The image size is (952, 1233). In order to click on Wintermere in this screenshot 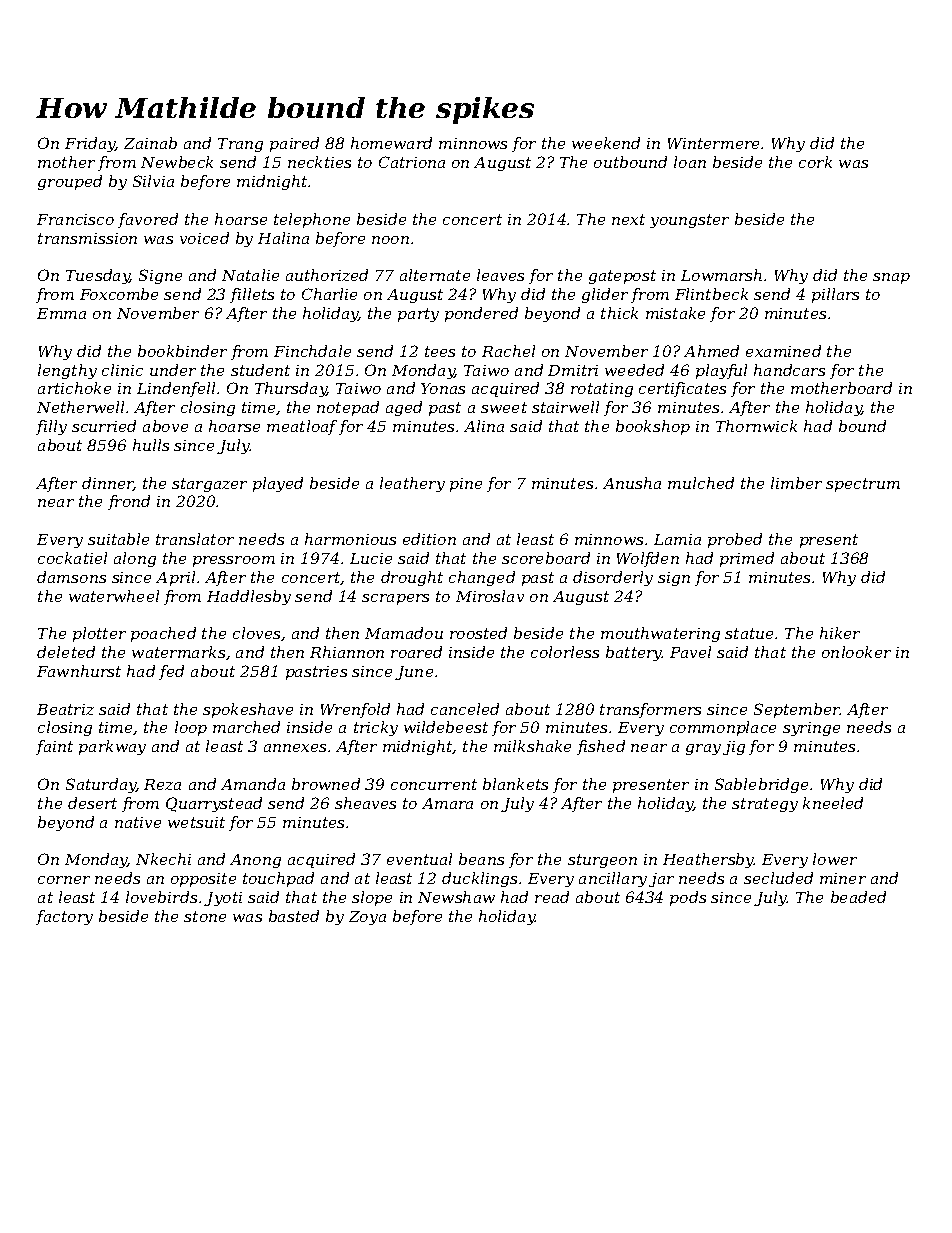, I will do `click(713, 143)`.
